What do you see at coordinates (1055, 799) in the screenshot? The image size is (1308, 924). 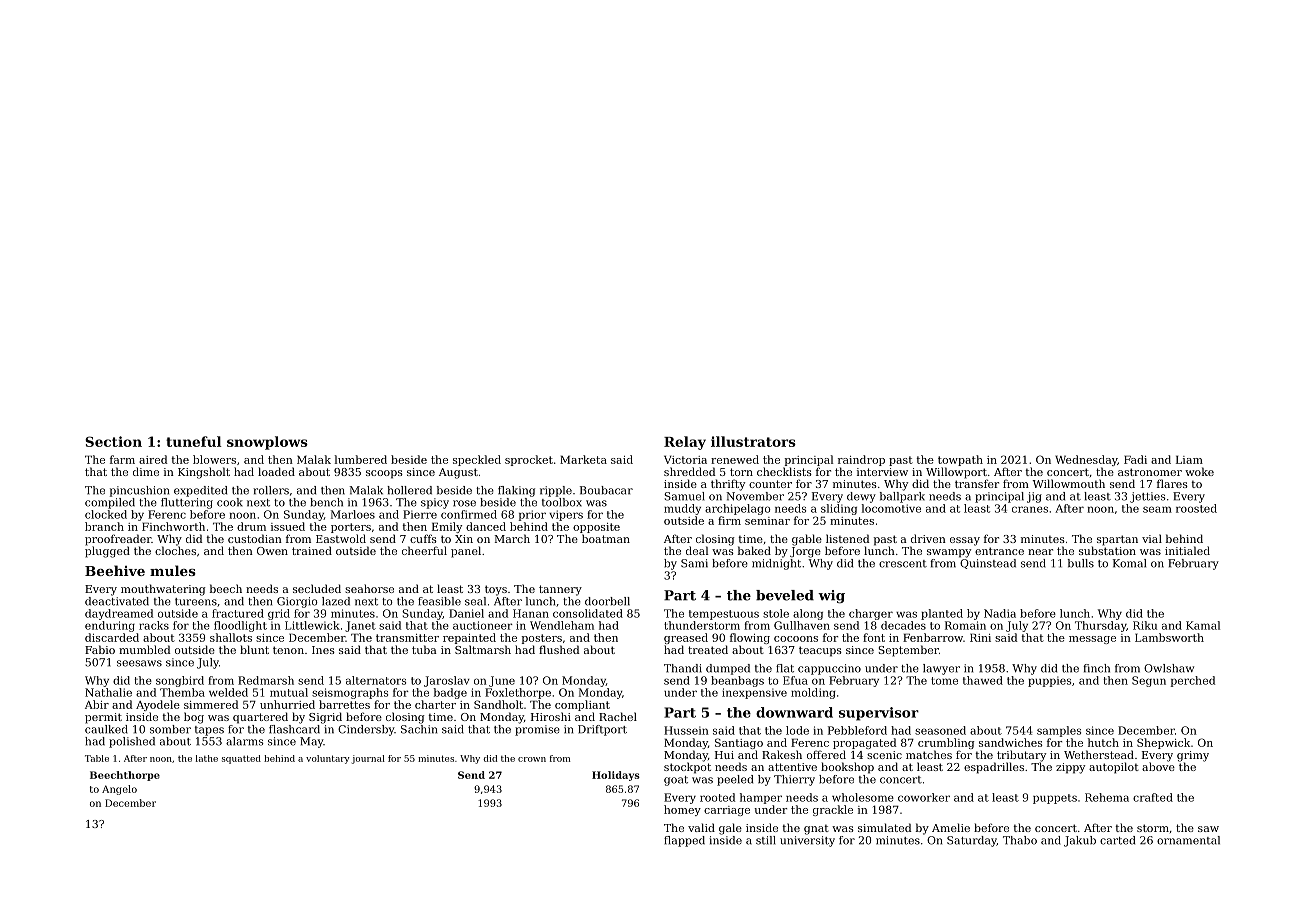 I see `puppets` at bounding box center [1055, 799].
